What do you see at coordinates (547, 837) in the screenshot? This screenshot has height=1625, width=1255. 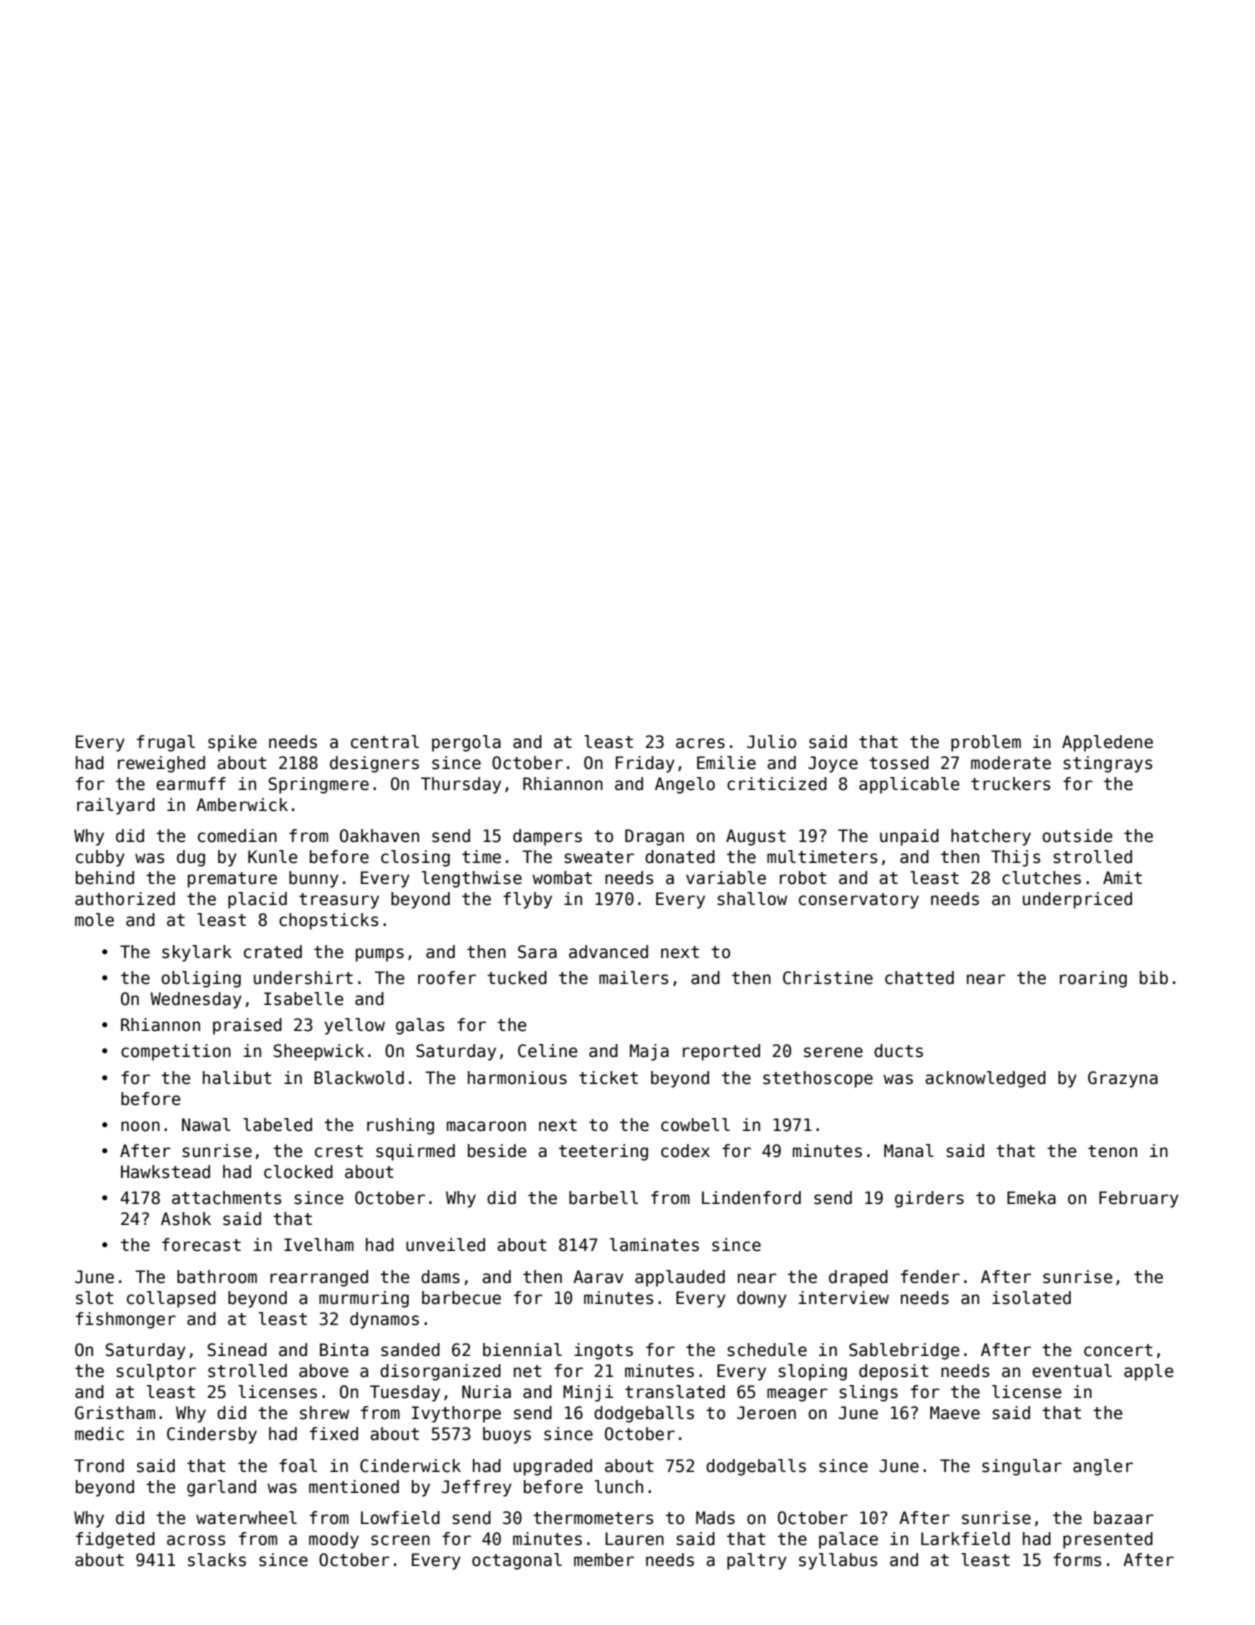 I see `dampers` at bounding box center [547, 837].
